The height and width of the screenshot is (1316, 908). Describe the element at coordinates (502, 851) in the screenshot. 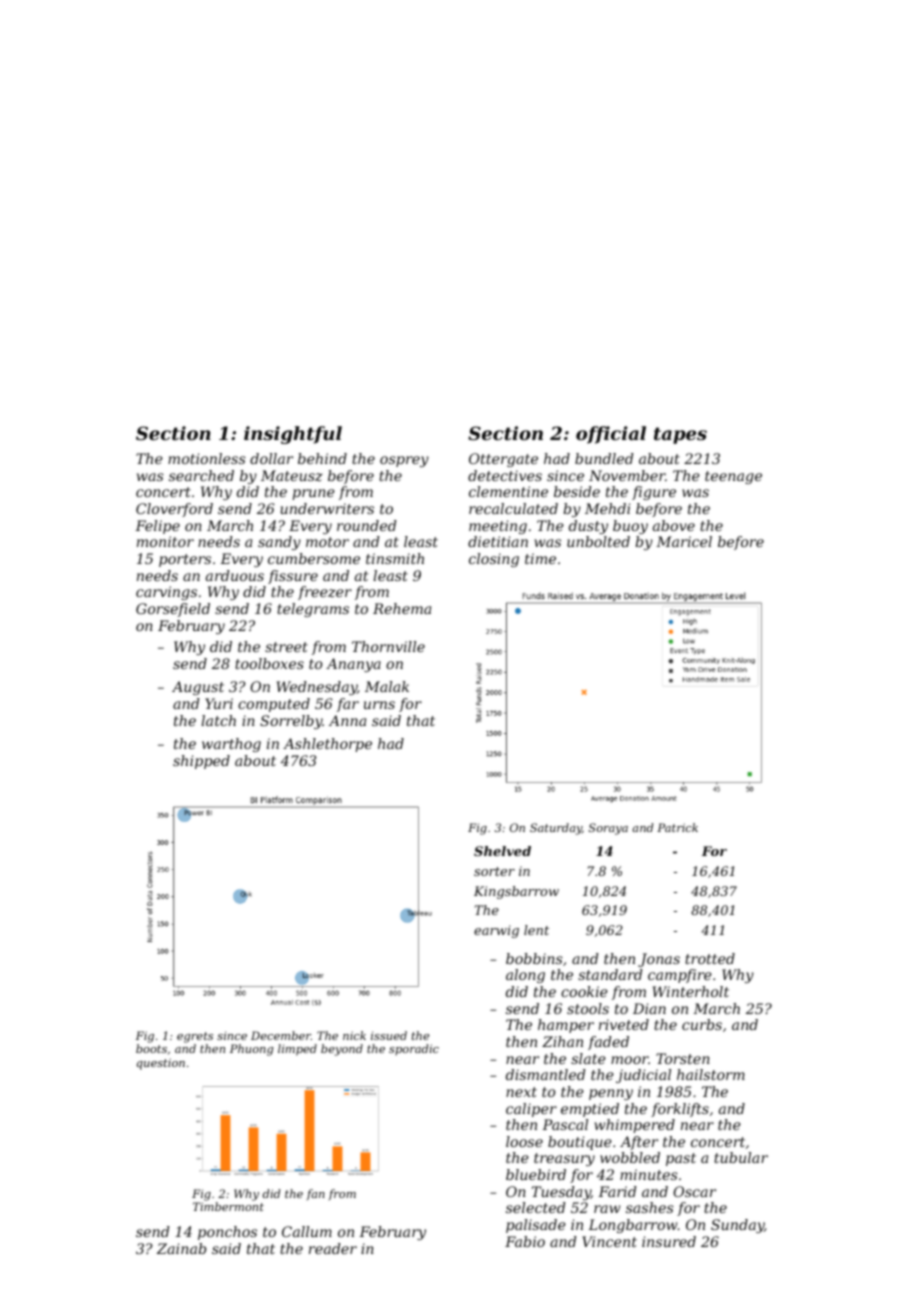

I see `Shelved` at that location.
